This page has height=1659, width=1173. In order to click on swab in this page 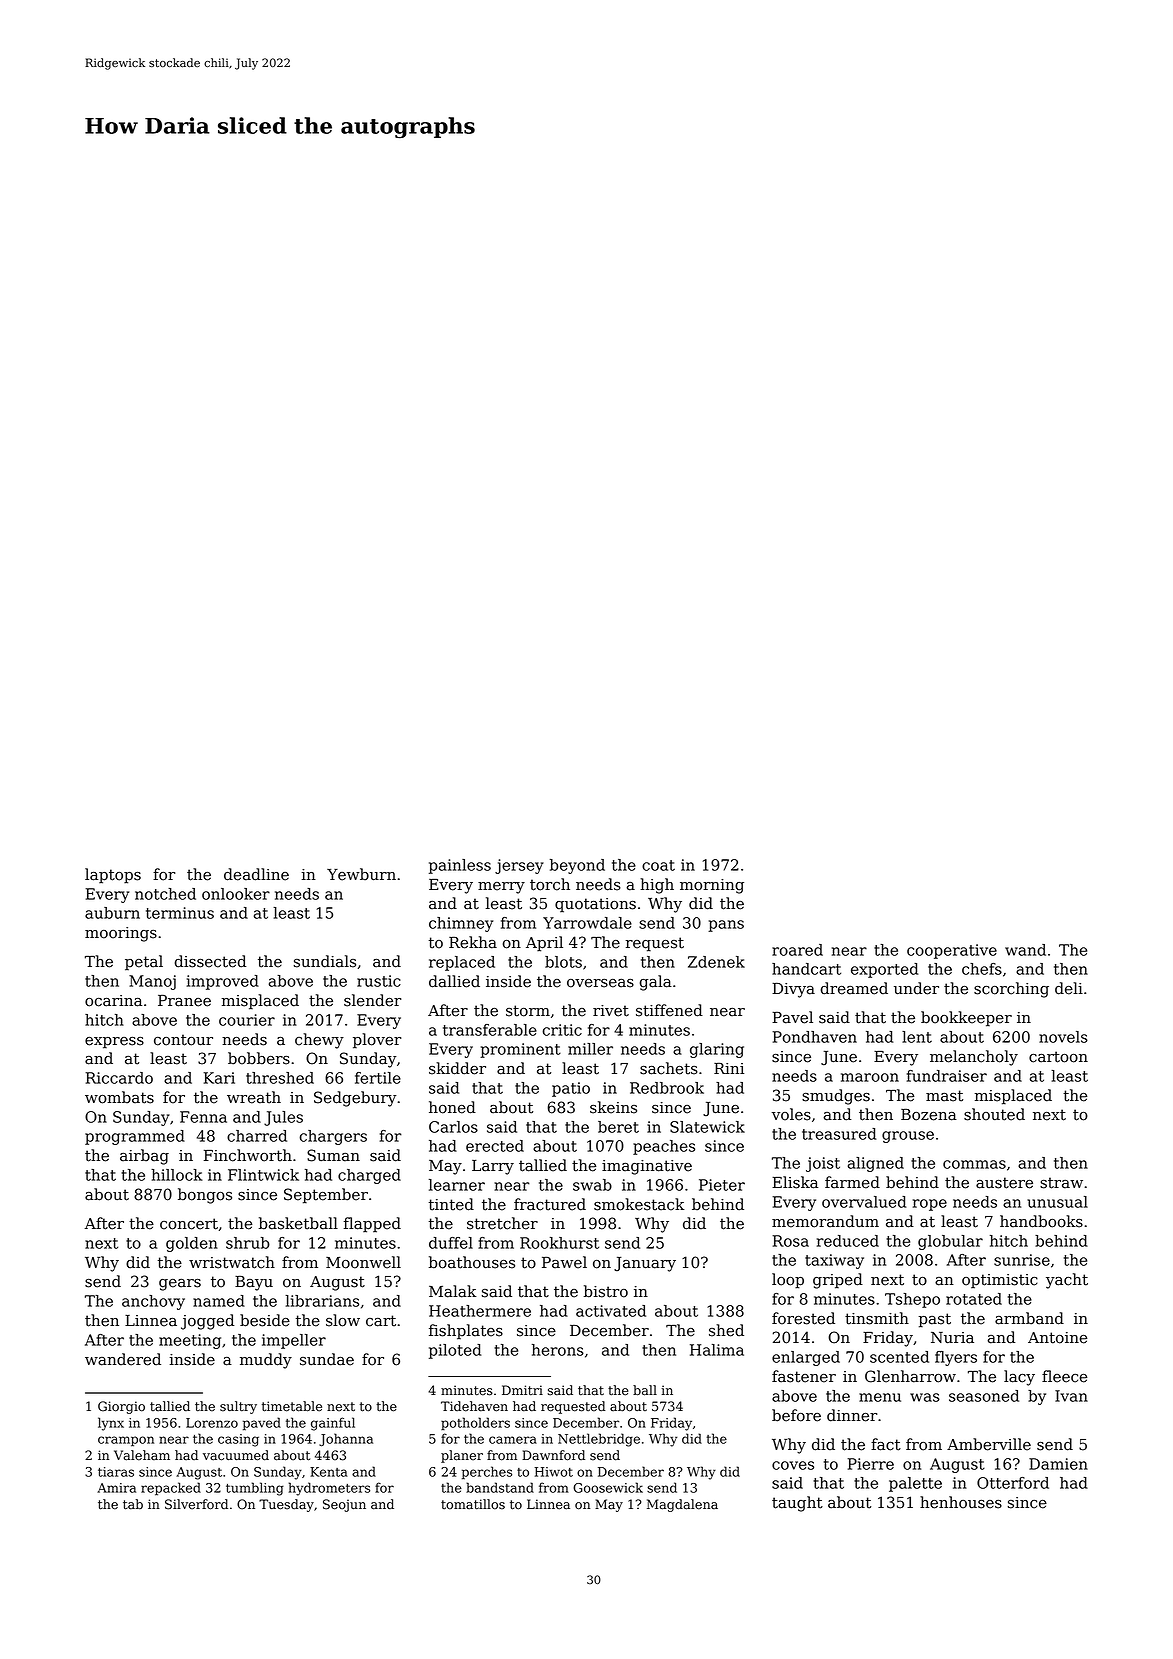, I will do `click(592, 1185)`.
